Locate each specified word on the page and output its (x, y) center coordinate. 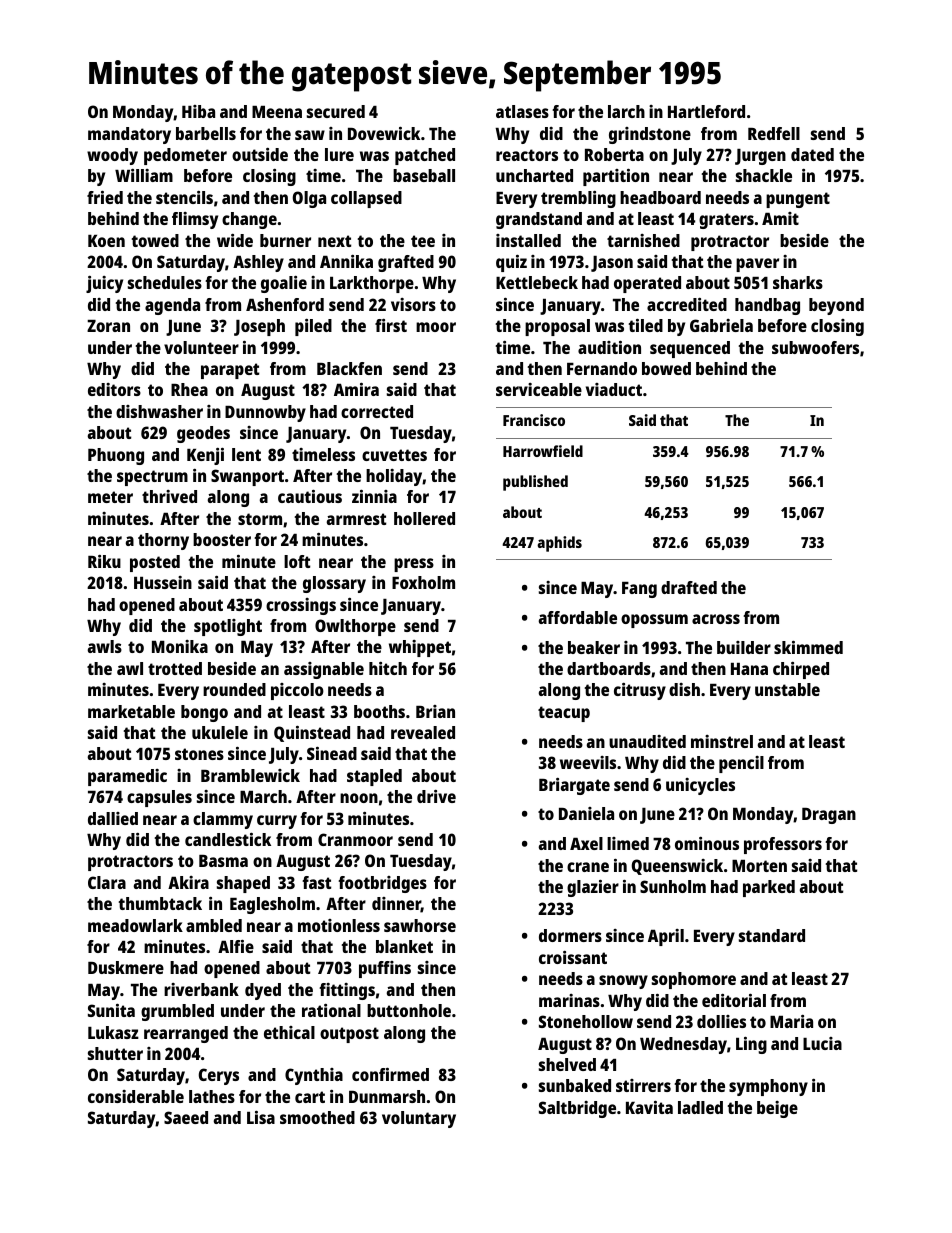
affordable (578, 617)
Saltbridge (577, 1109)
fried (105, 197)
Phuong (116, 456)
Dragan (829, 816)
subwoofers (815, 347)
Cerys (219, 1076)
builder (744, 647)
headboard (660, 197)
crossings (301, 606)
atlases (522, 111)
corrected (377, 411)
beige (777, 1109)
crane (588, 867)
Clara (107, 882)
